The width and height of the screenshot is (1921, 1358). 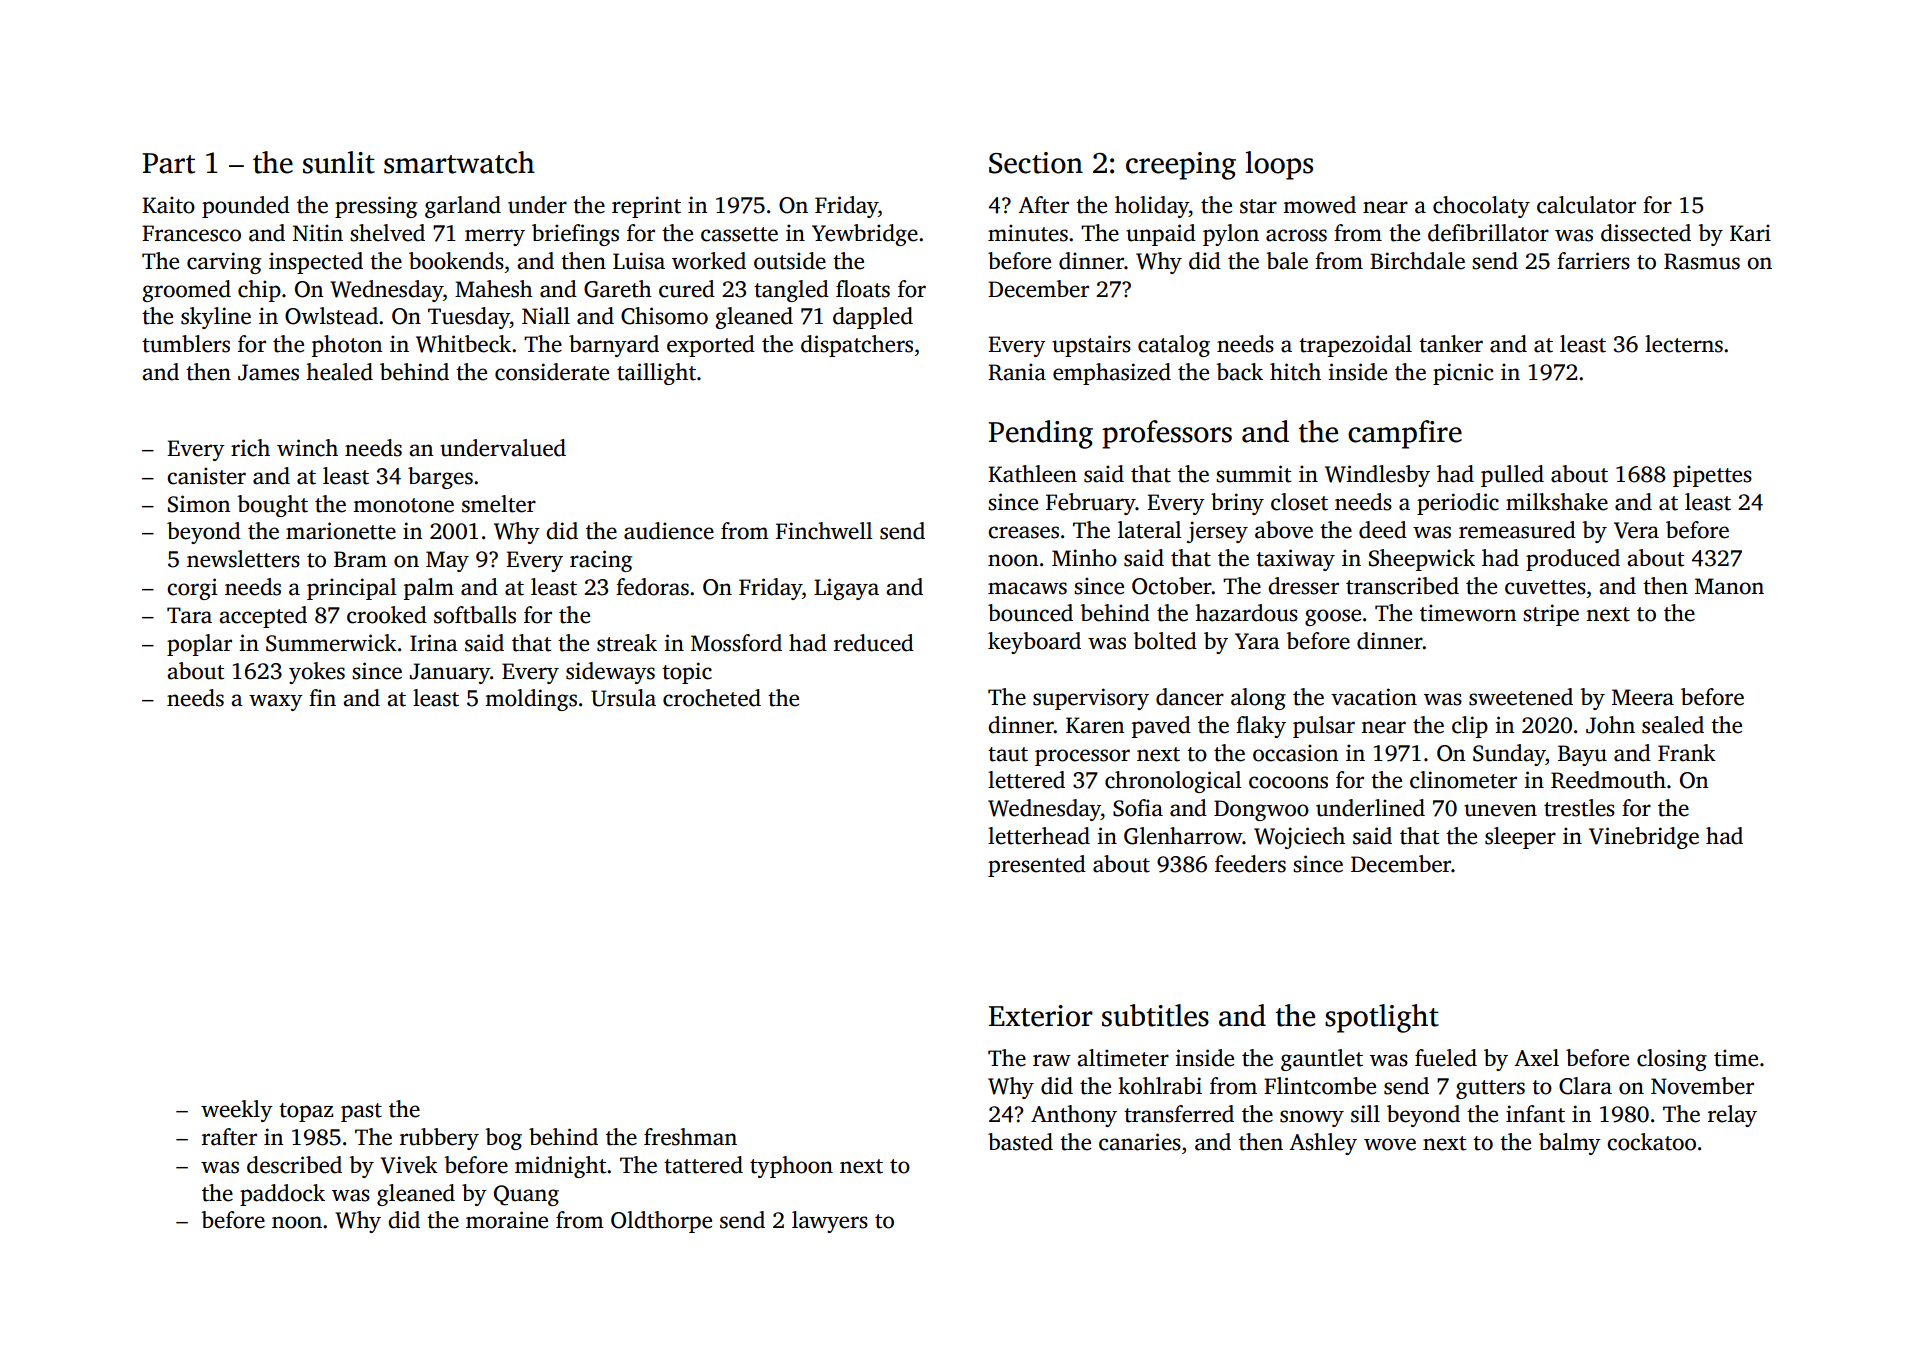 I want to click on Part, so click(x=168, y=163).
